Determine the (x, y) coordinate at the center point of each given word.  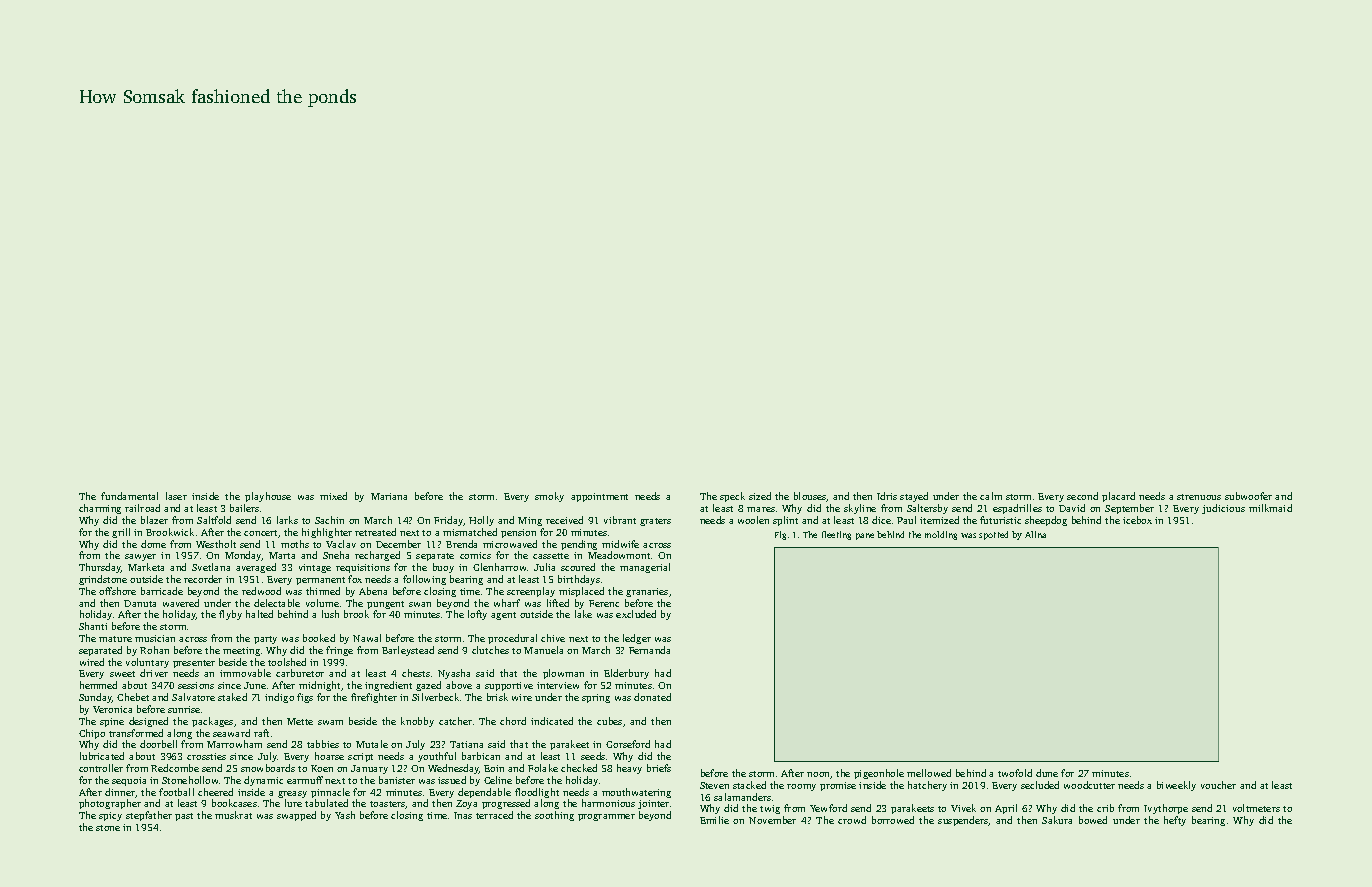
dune (1047, 773)
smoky (549, 497)
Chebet (133, 697)
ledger (637, 639)
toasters (388, 805)
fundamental (129, 496)
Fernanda (649, 650)
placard (1118, 497)
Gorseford (628, 744)
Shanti (93, 626)
